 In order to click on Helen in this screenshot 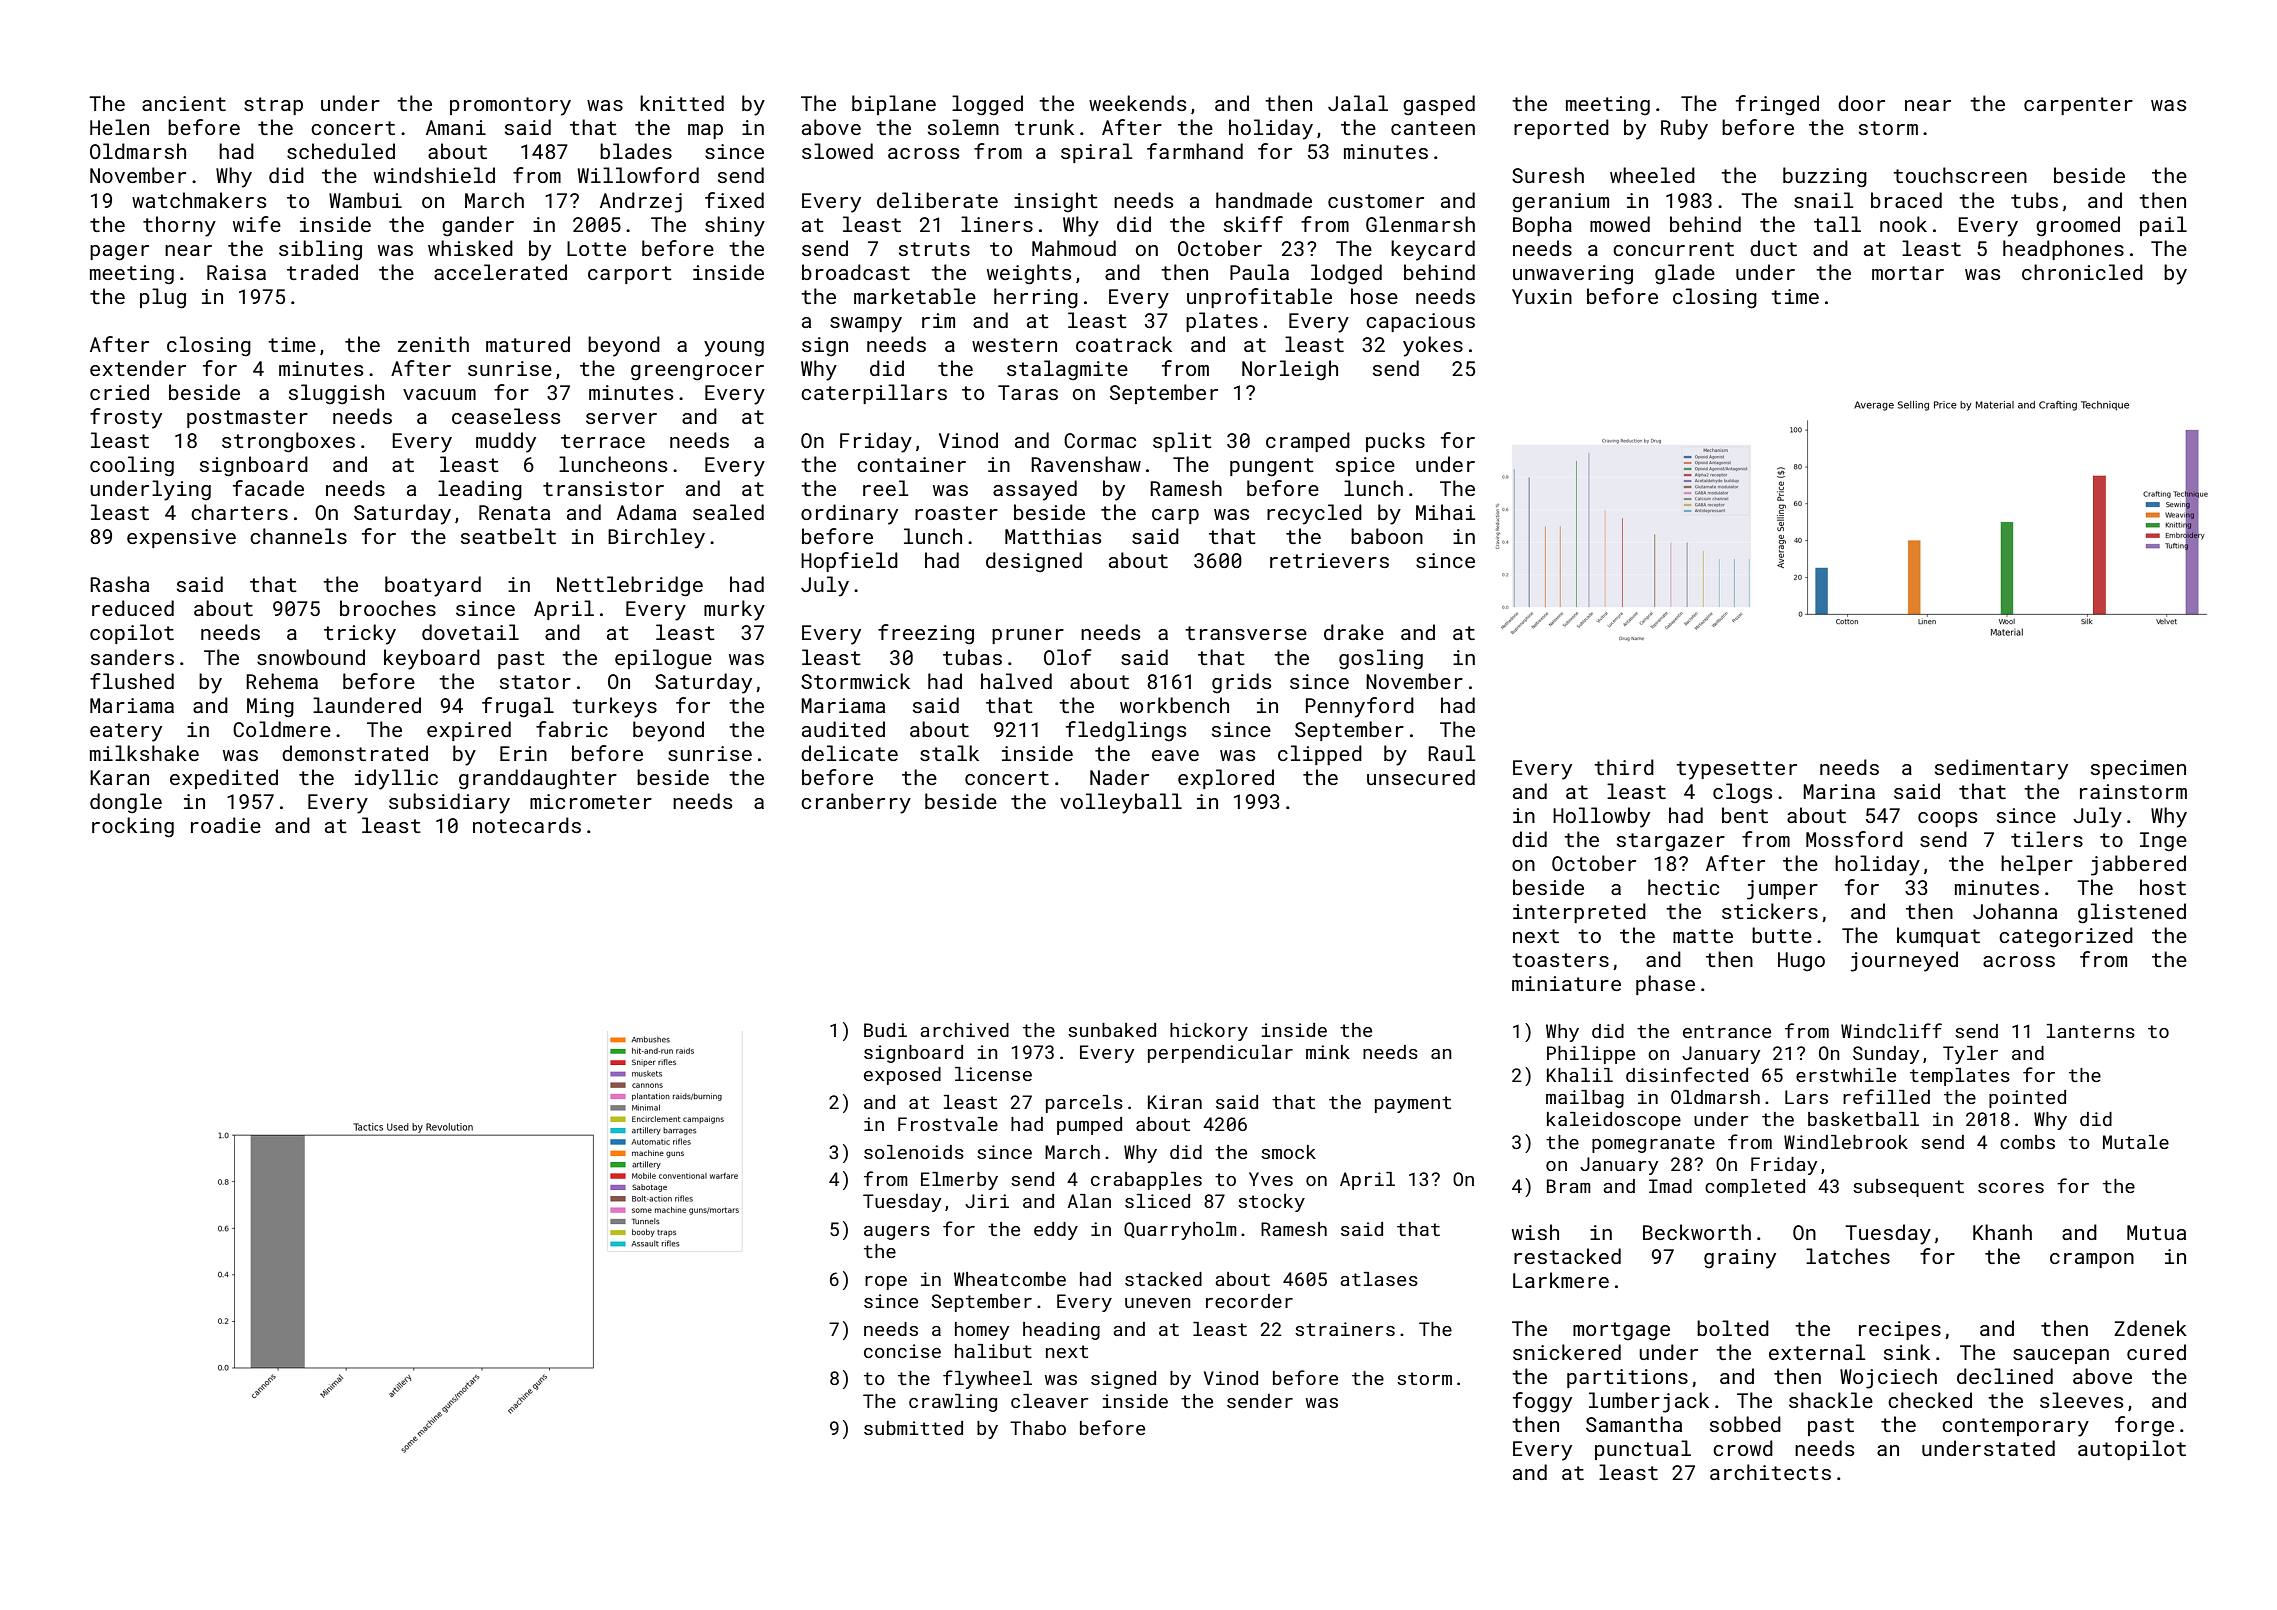, I will do `click(119, 127)`.
